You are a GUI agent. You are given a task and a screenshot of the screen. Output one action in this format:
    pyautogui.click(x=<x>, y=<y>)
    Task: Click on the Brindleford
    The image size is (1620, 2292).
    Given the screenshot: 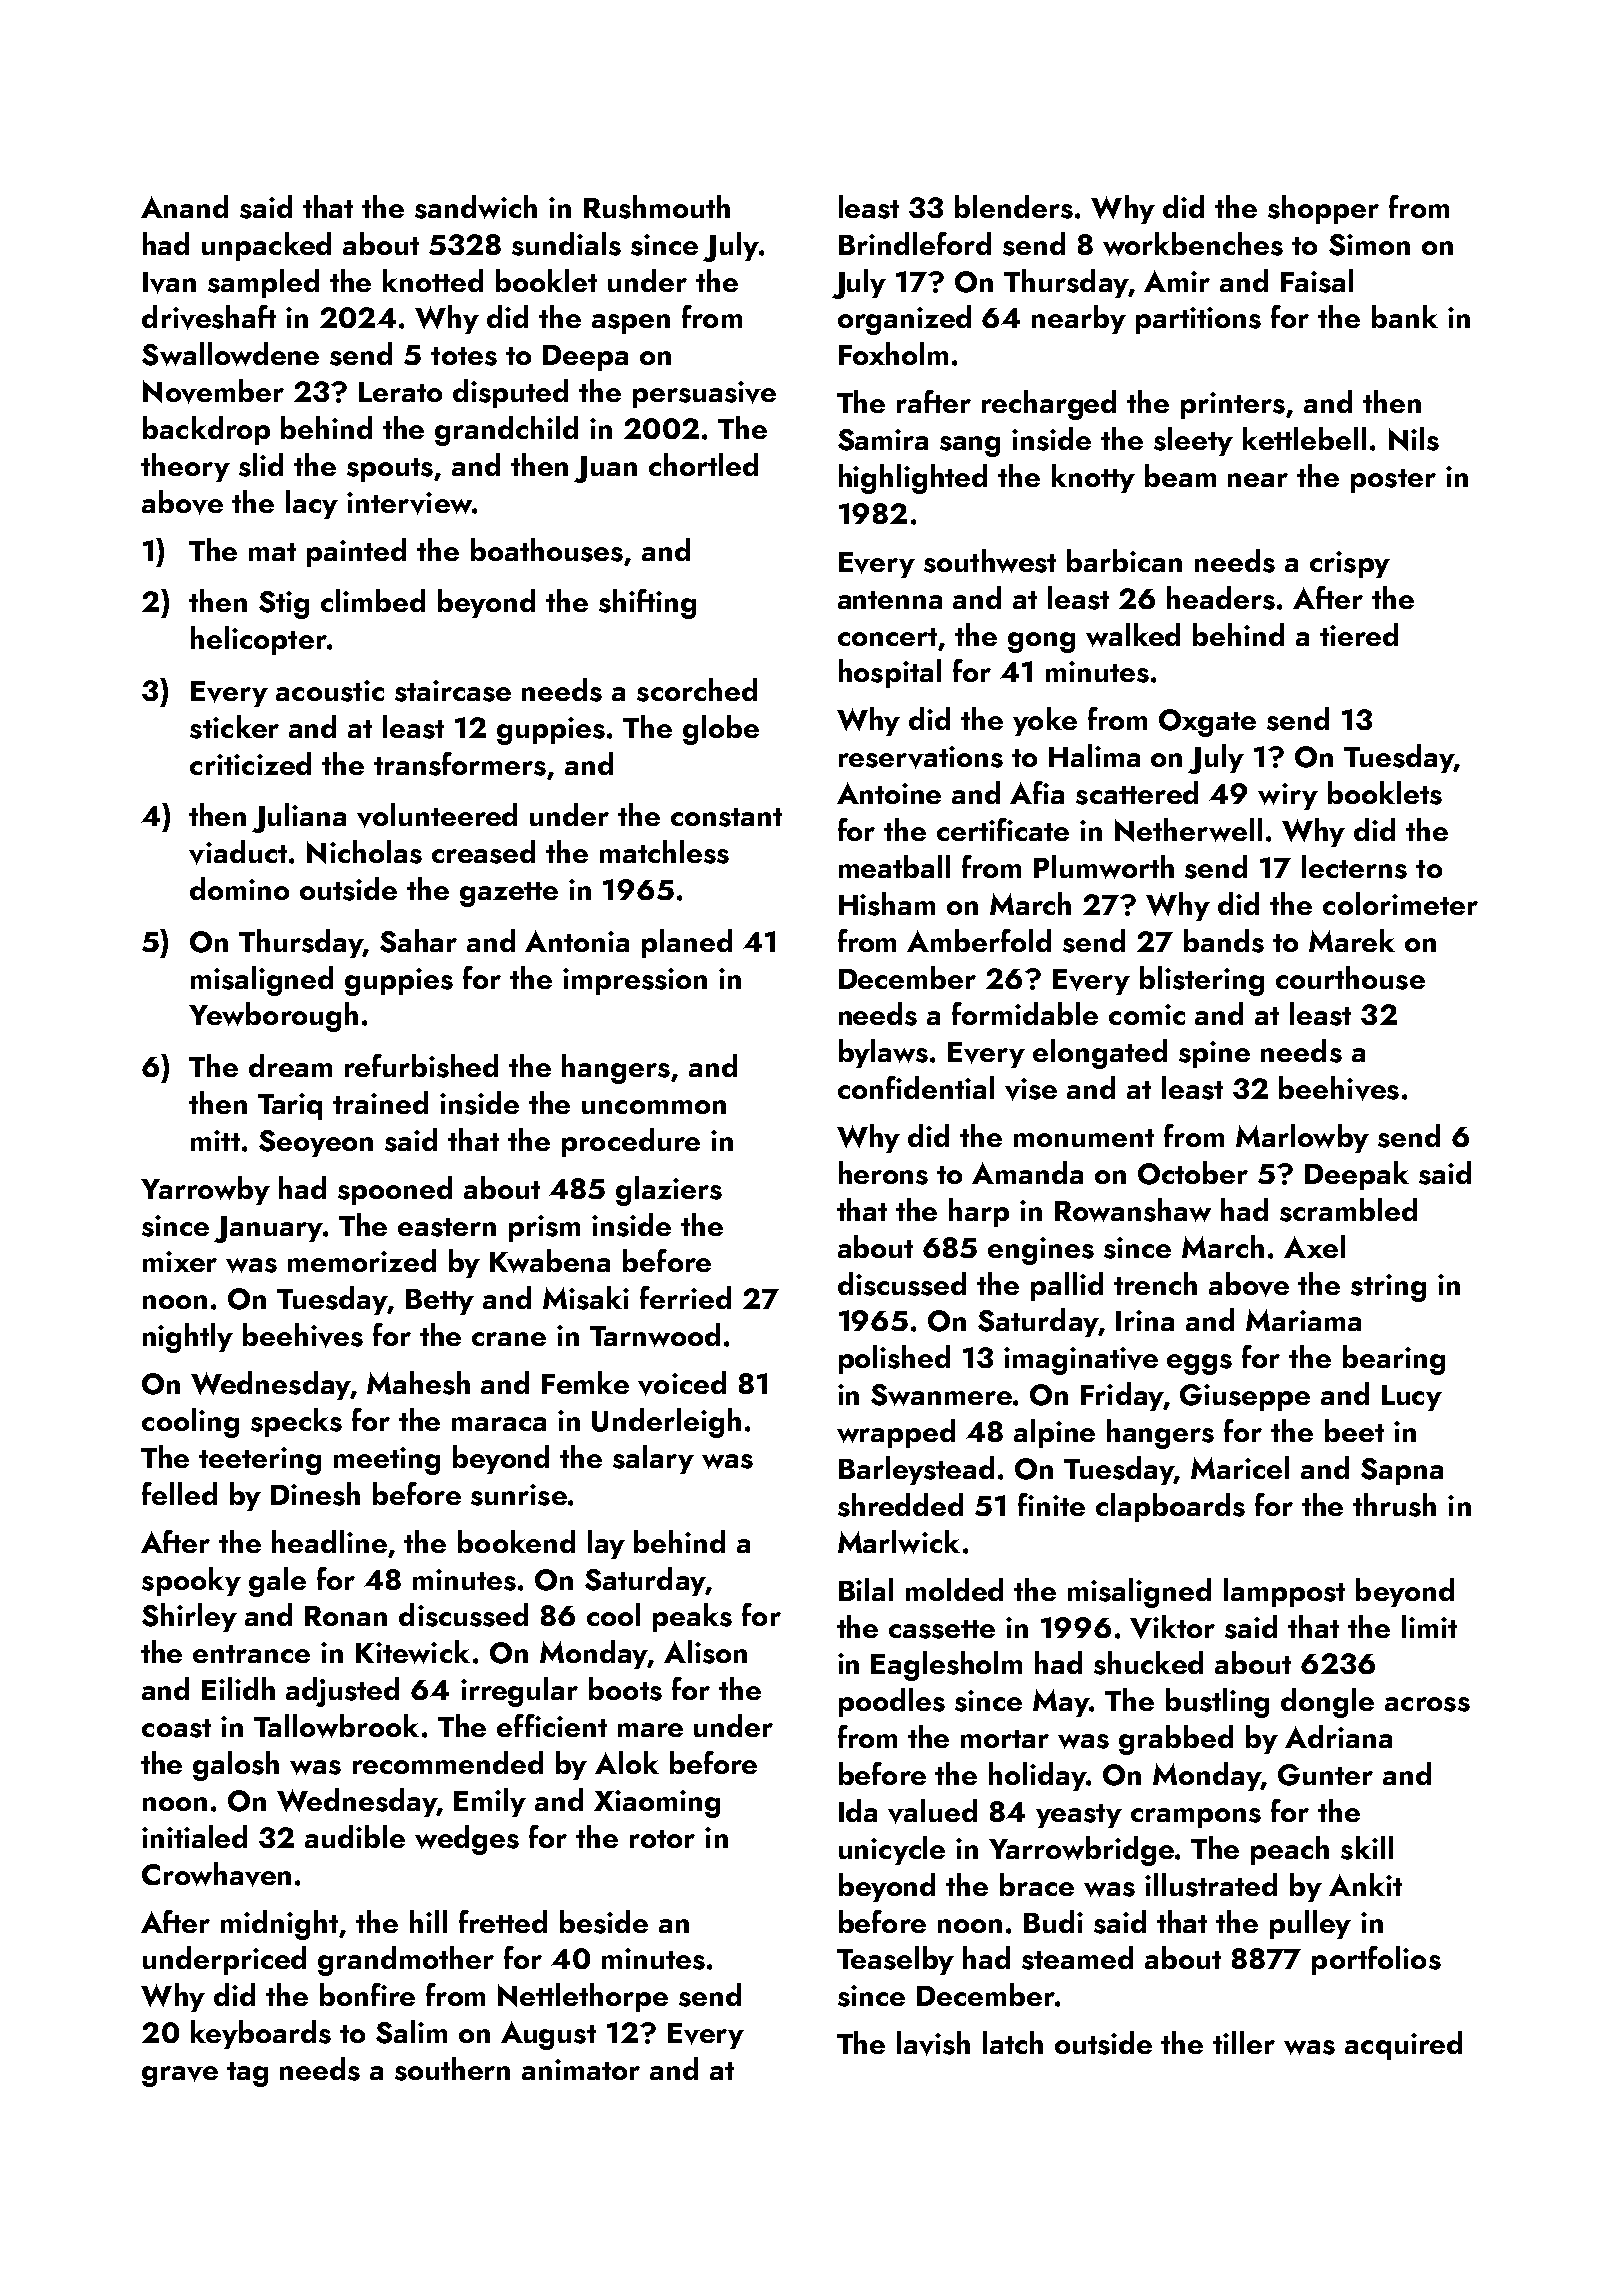 What is the action you would take?
    pyautogui.click(x=915, y=243)
